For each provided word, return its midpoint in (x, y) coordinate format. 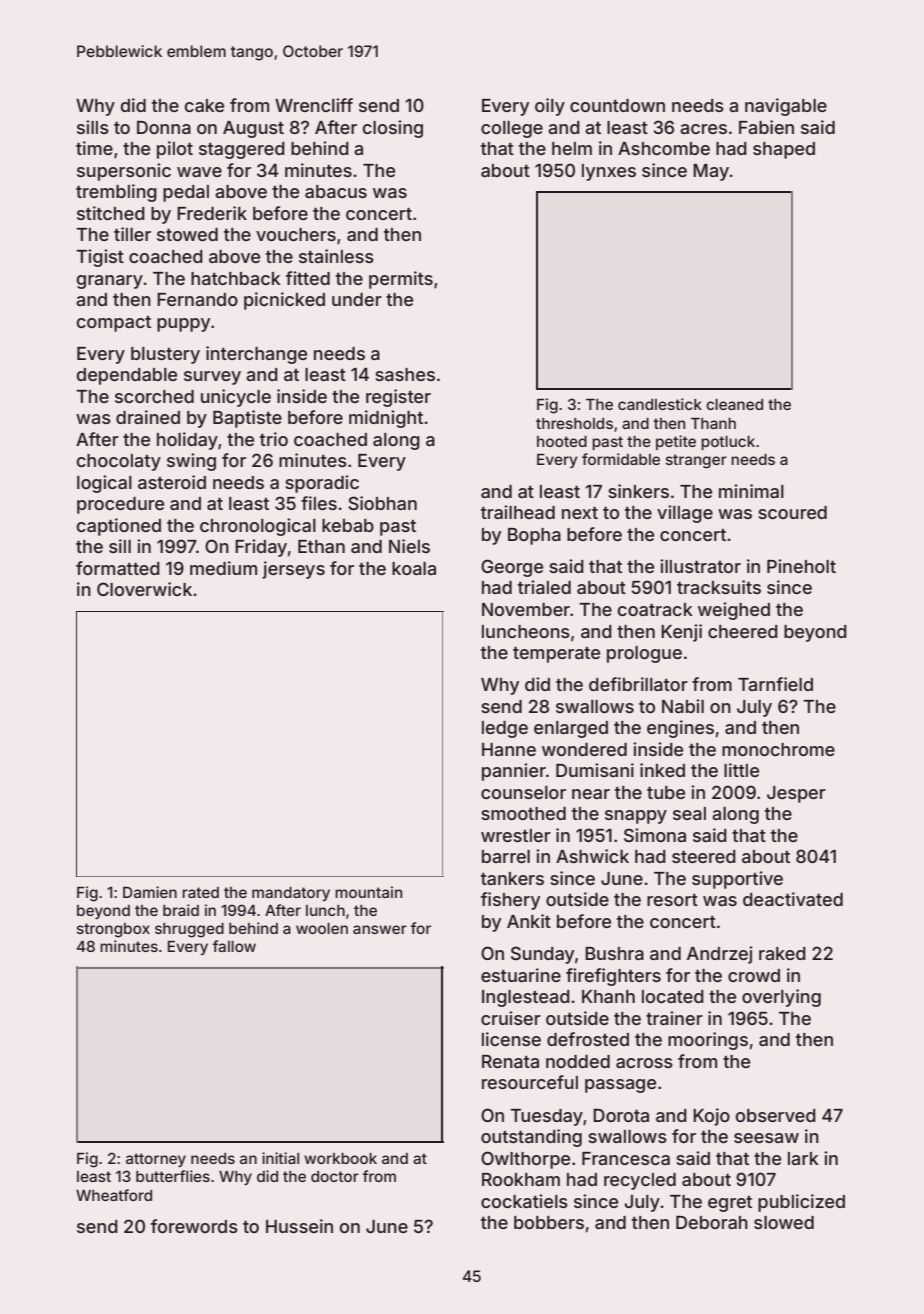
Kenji (681, 633)
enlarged (571, 729)
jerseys (293, 570)
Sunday (542, 955)
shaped (784, 150)
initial (280, 1158)
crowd (754, 975)
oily (550, 107)
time (94, 148)
